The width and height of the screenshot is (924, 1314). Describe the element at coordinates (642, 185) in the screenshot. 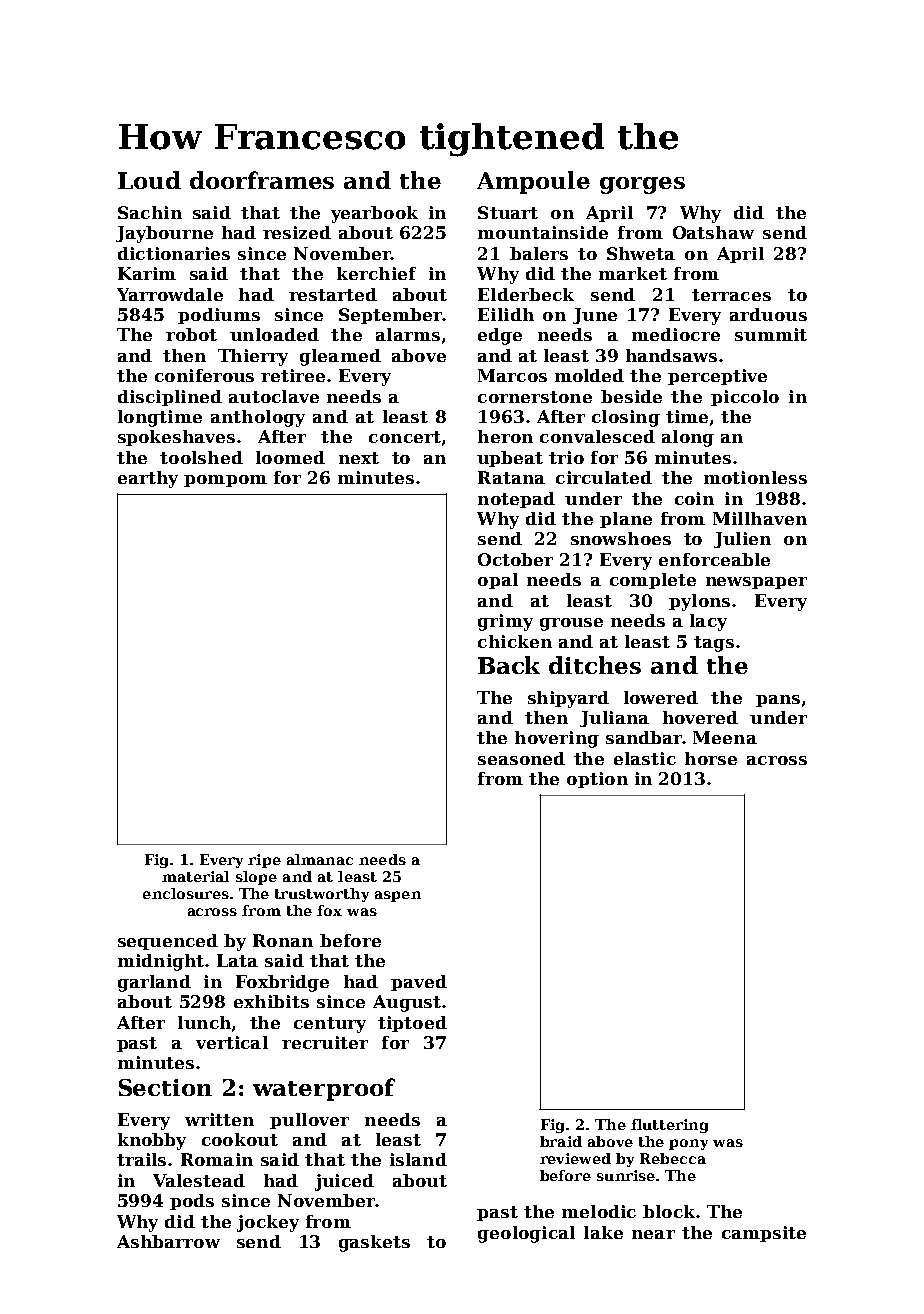

I see `gorges` at that location.
